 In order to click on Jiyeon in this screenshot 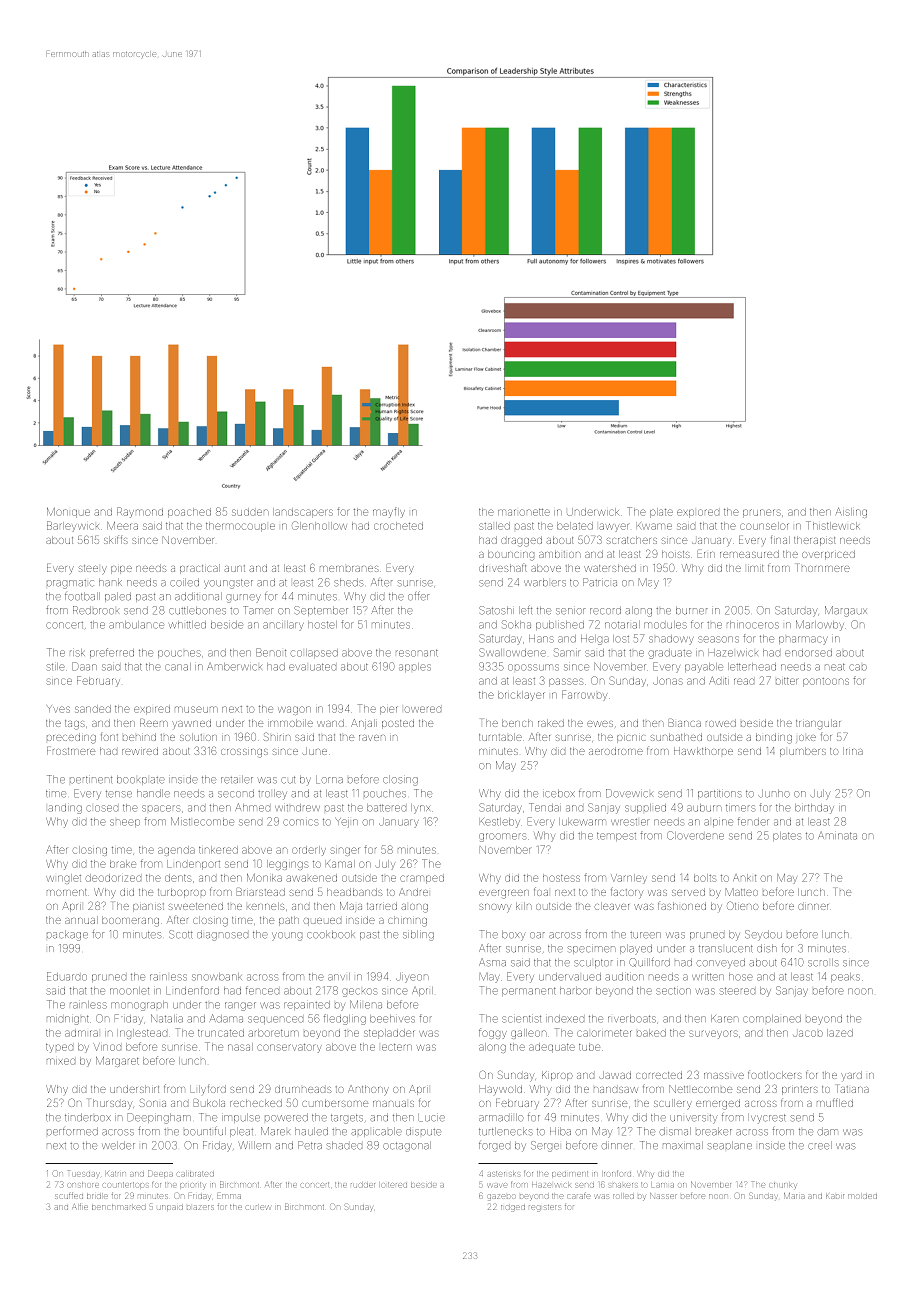, I will do `click(411, 978)`.
